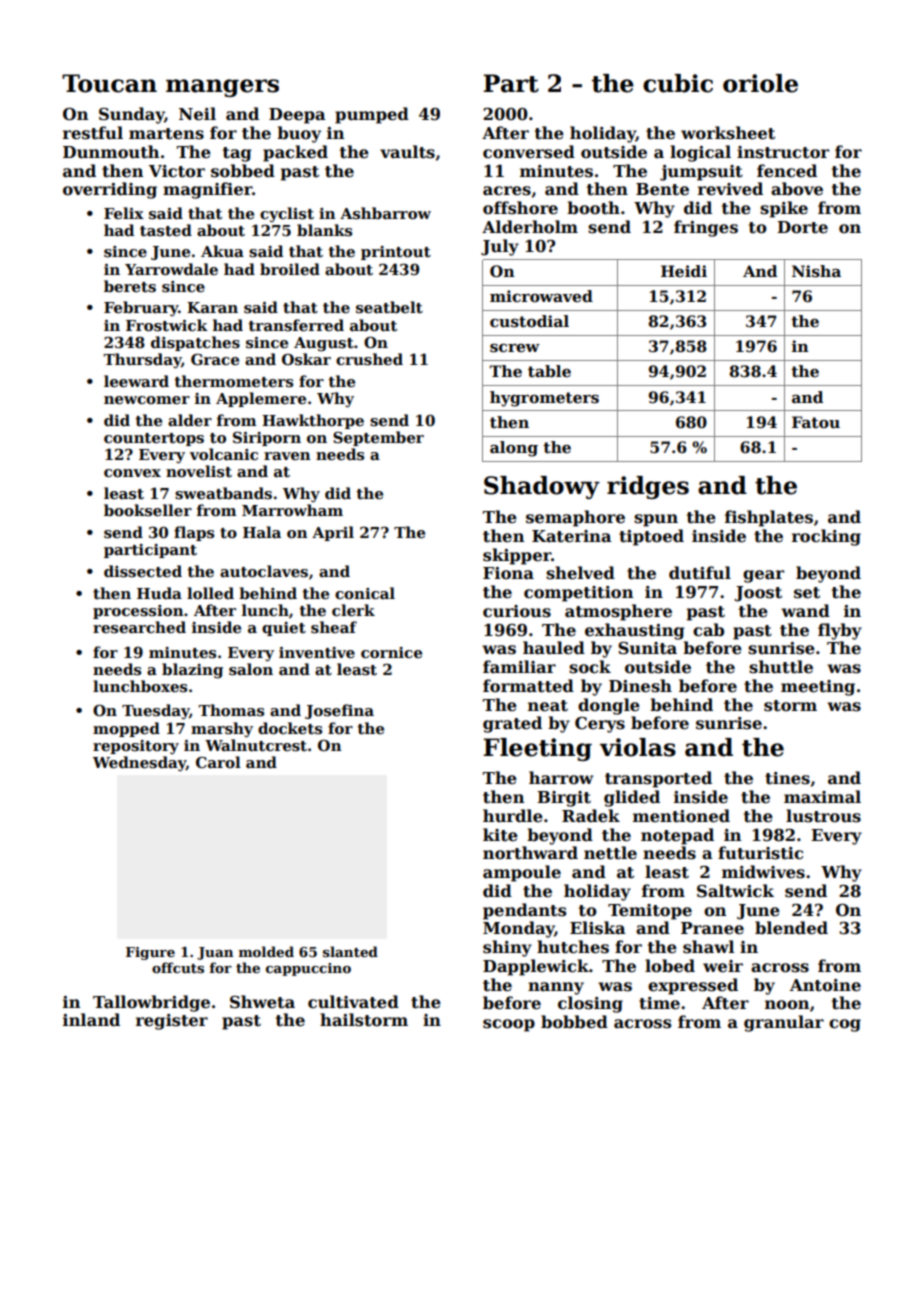  Describe the element at coordinates (784, 1023) in the screenshot. I see `granular` at that location.
